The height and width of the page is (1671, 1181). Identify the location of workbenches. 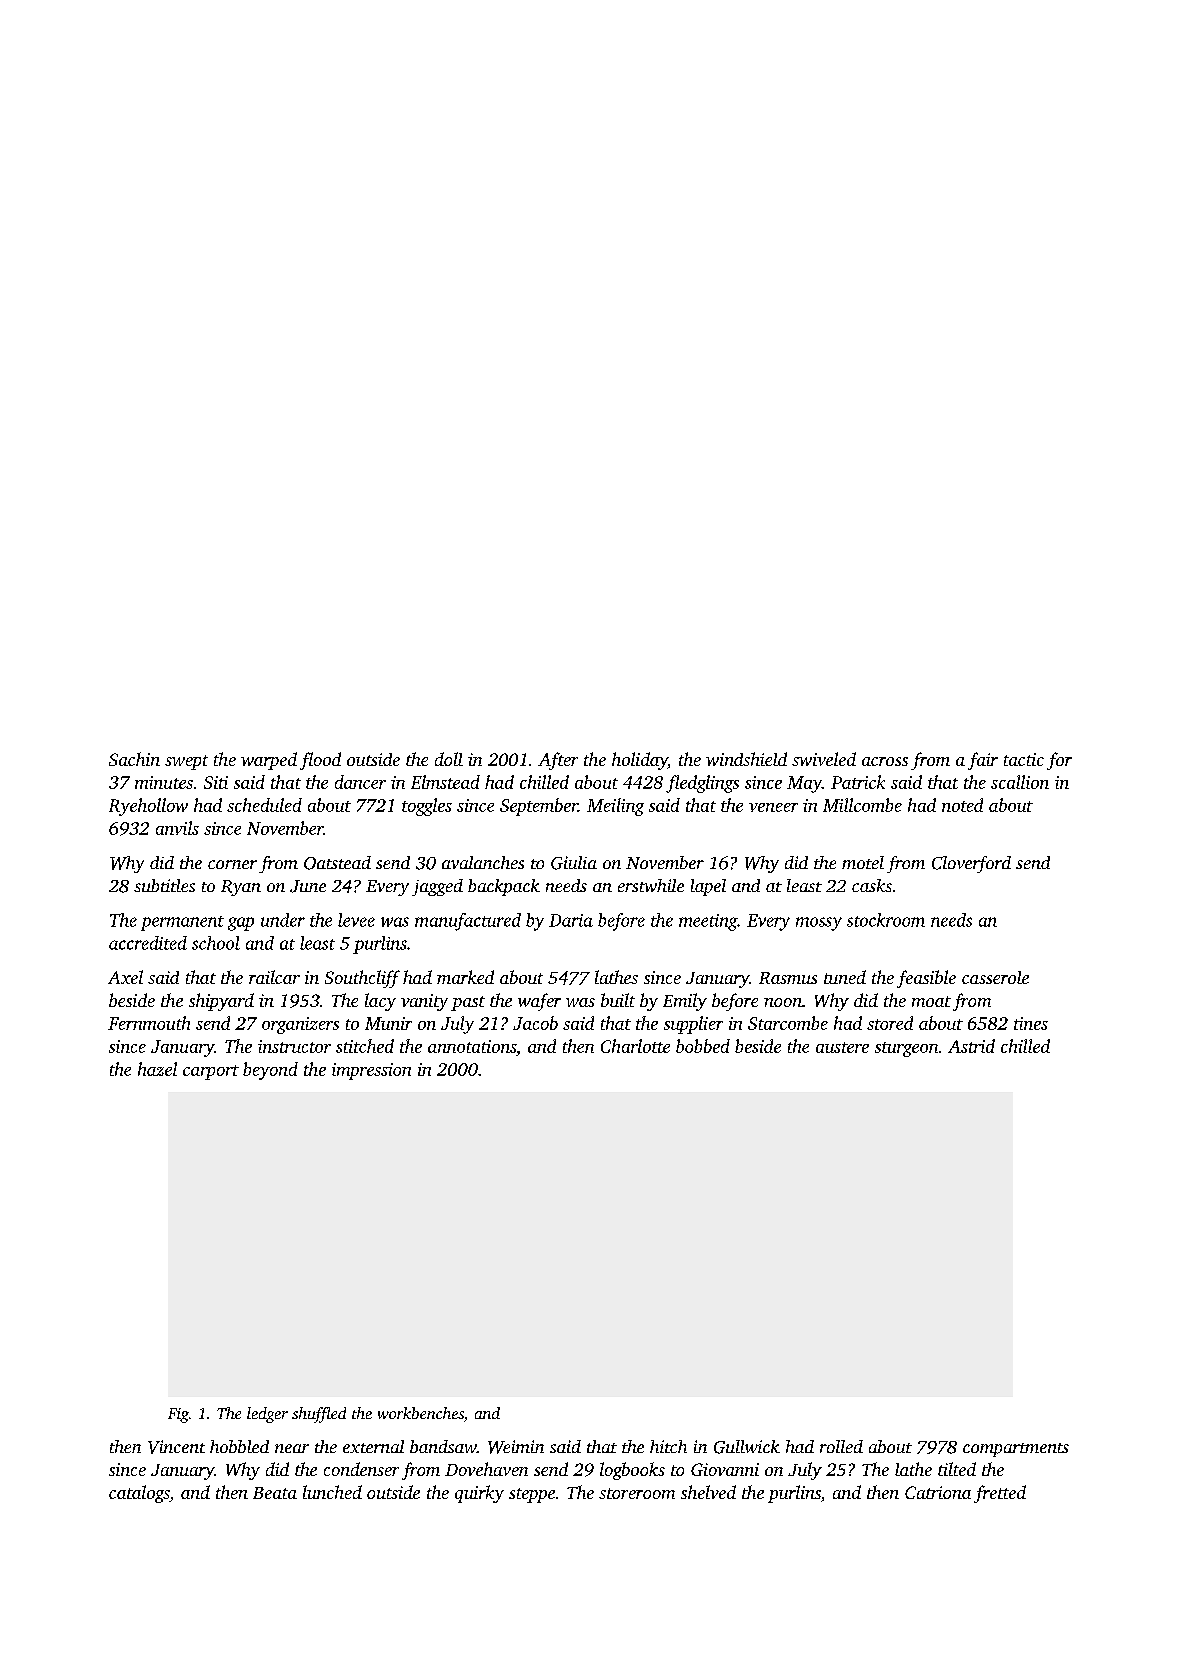
(421, 1413).
